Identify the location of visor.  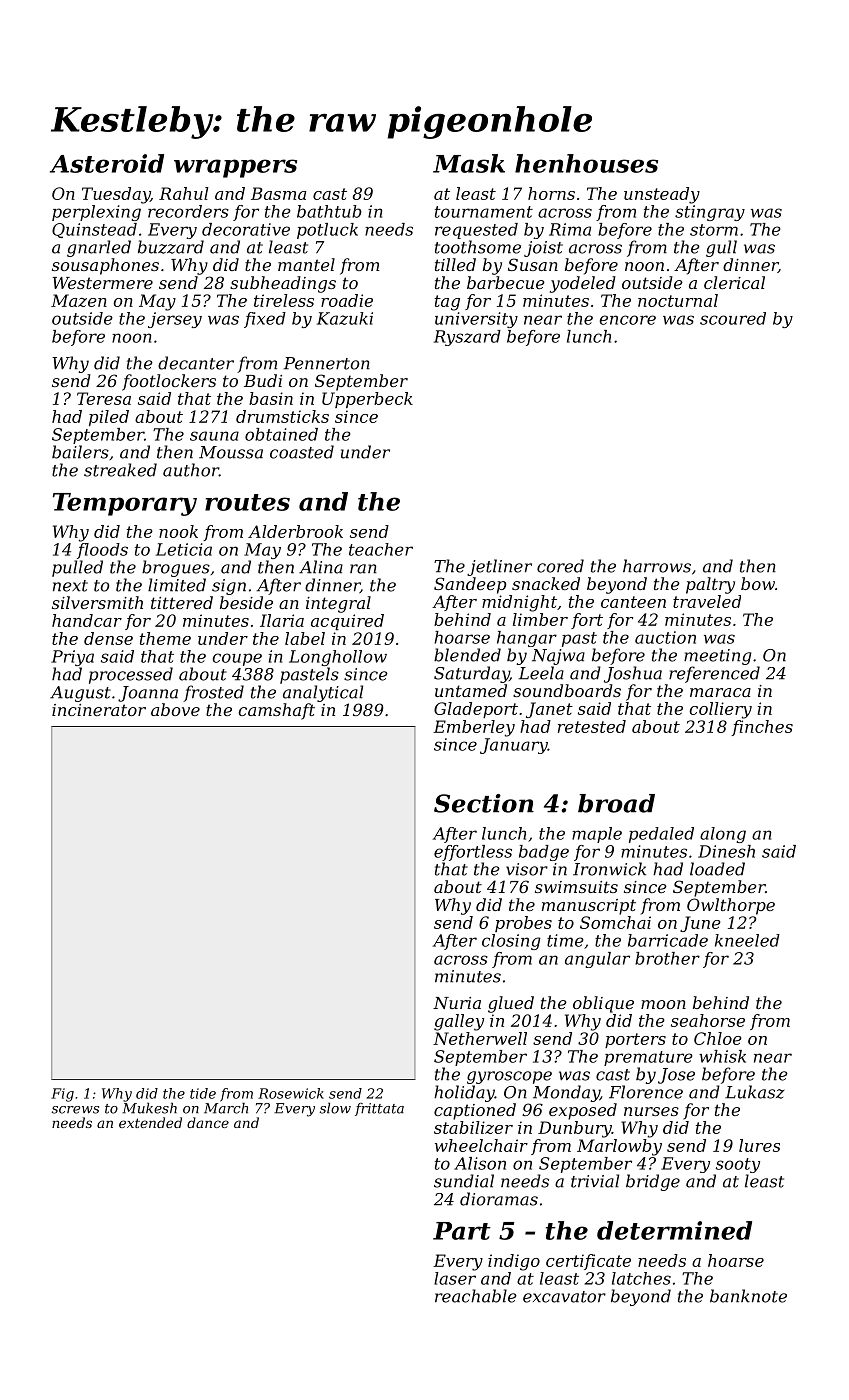
(527, 869).
